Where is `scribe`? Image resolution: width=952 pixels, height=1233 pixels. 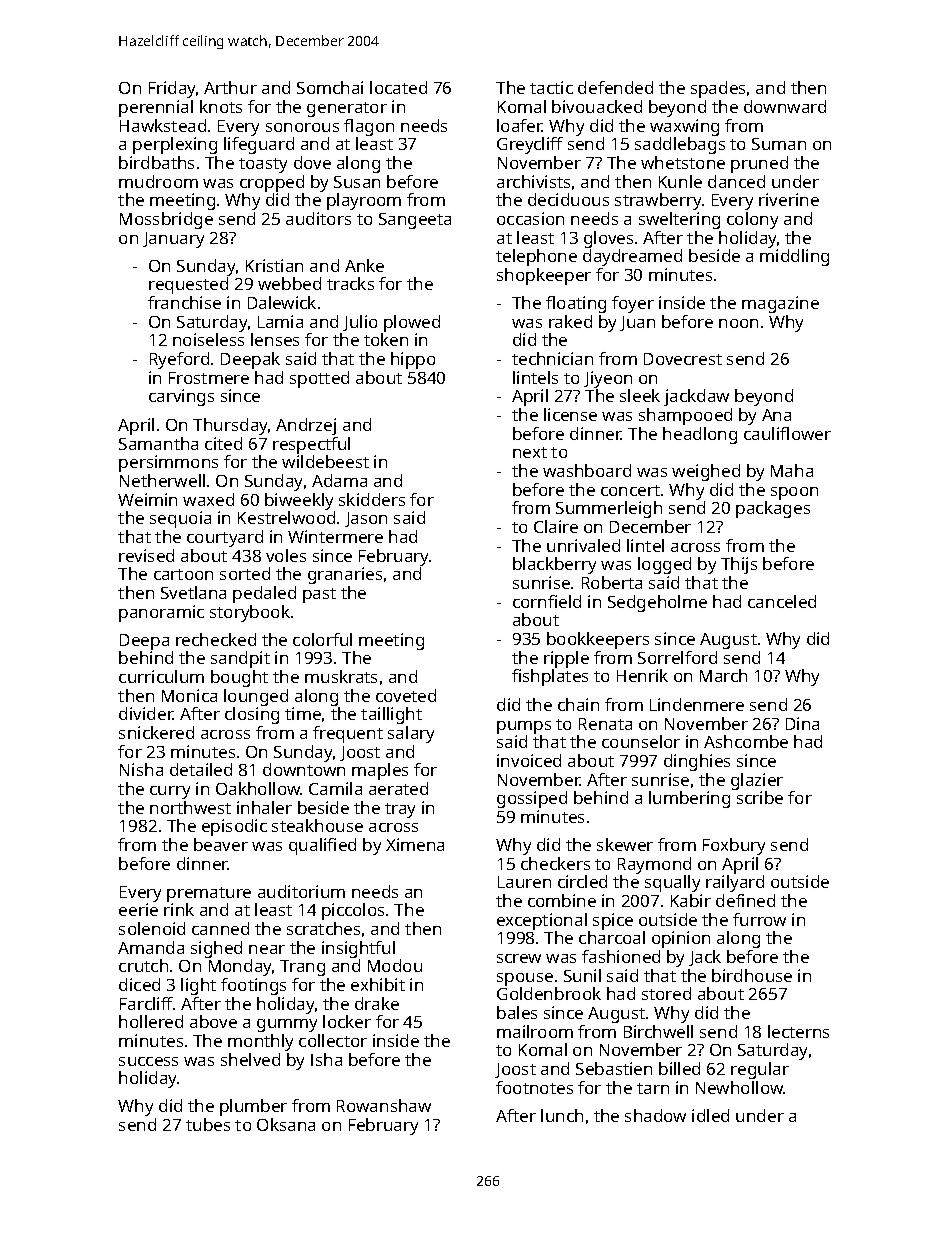 scribe is located at coordinates (760, 797).
